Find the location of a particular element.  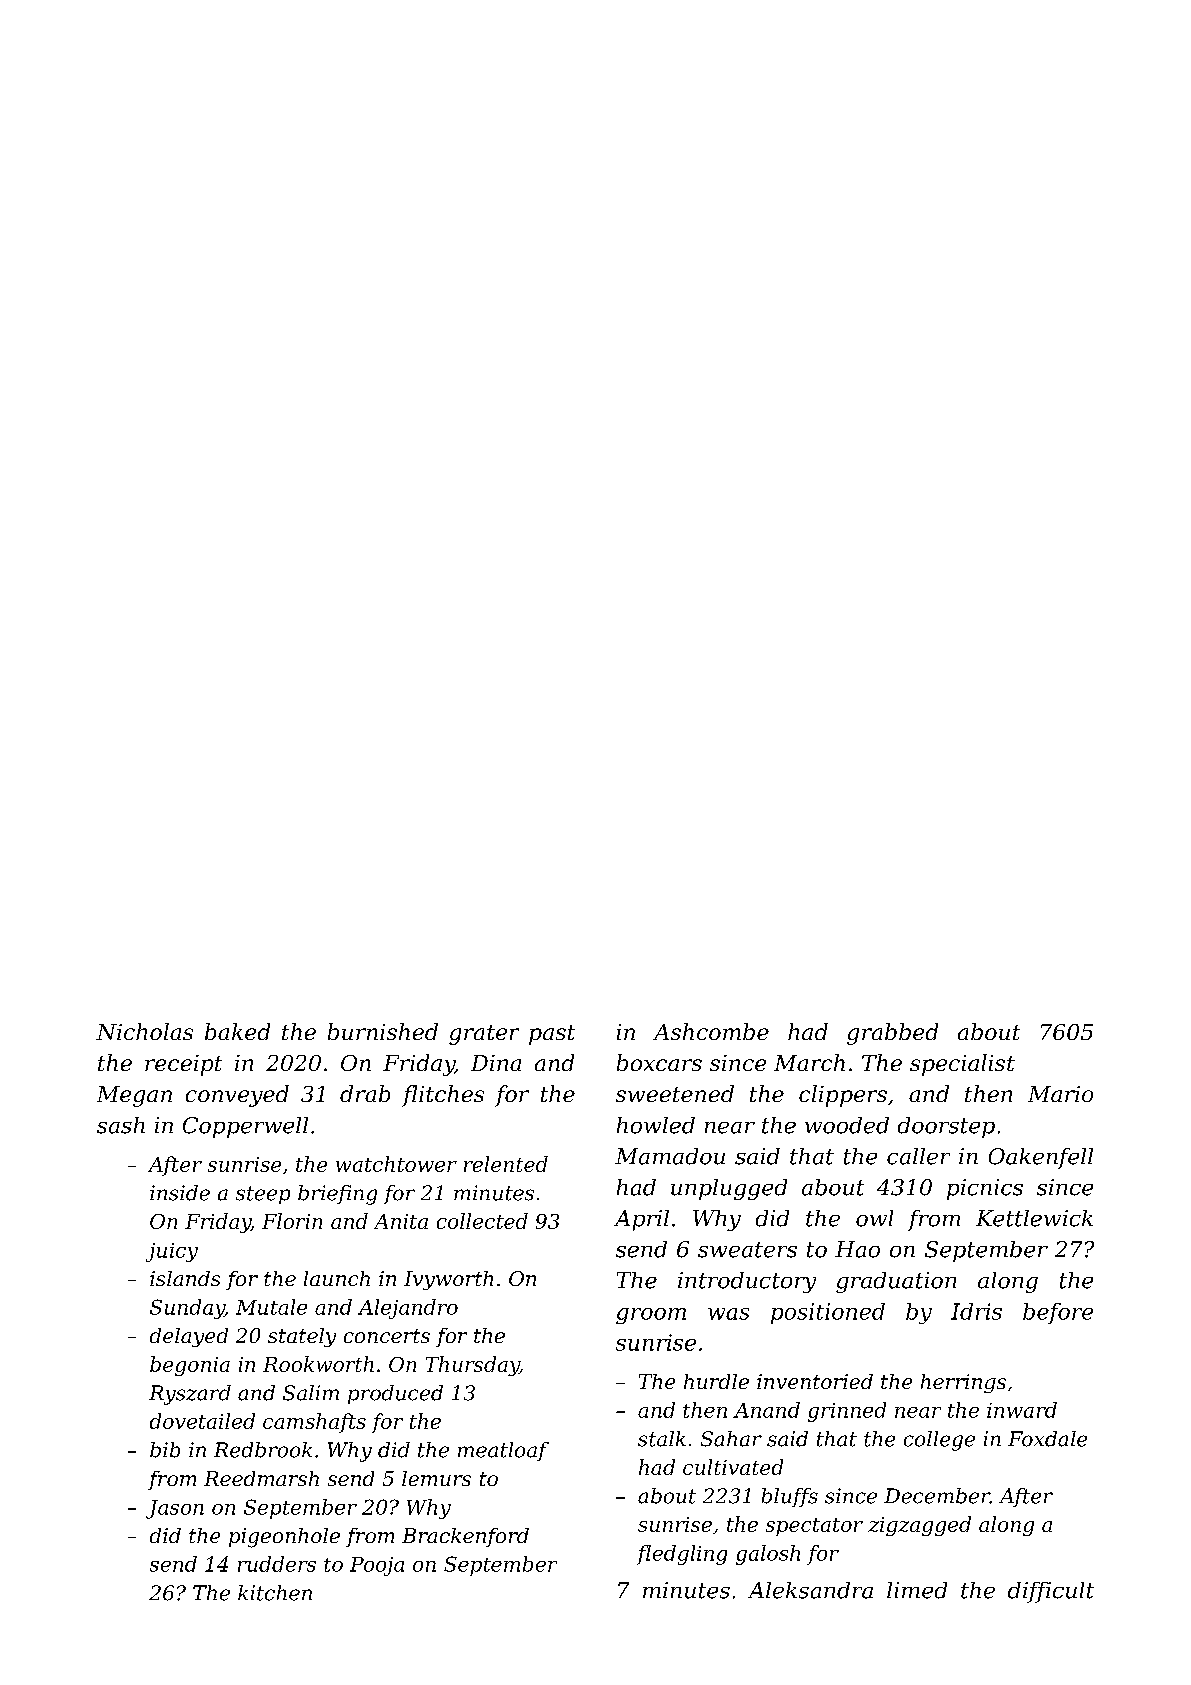

concerts is located at coordinates (387, 1336).
